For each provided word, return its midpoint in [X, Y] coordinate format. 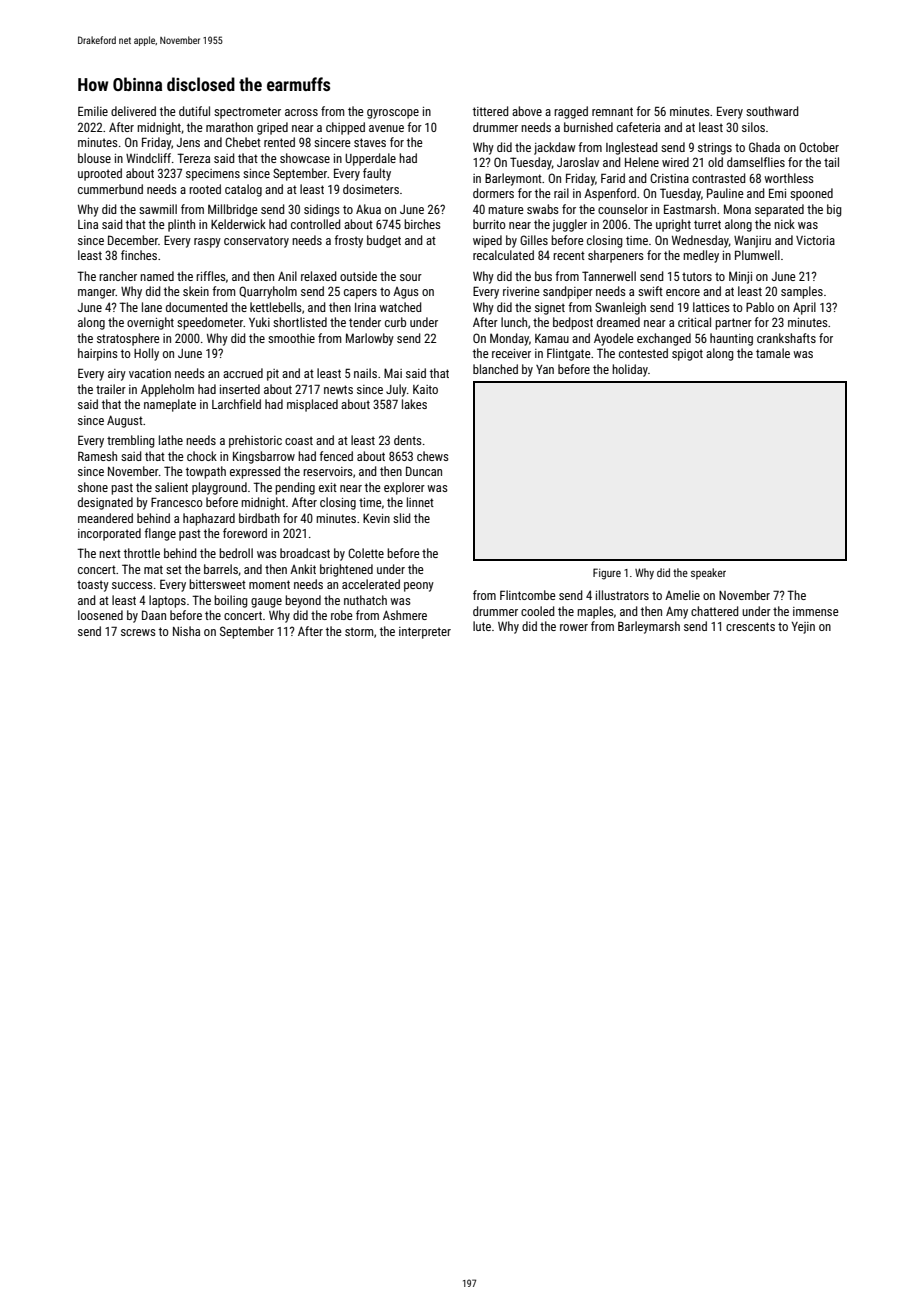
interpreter [425, 633]
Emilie [93, 111]
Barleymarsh [649, 627]
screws [138, 632]
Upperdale [370, 159]
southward [772, 111]
